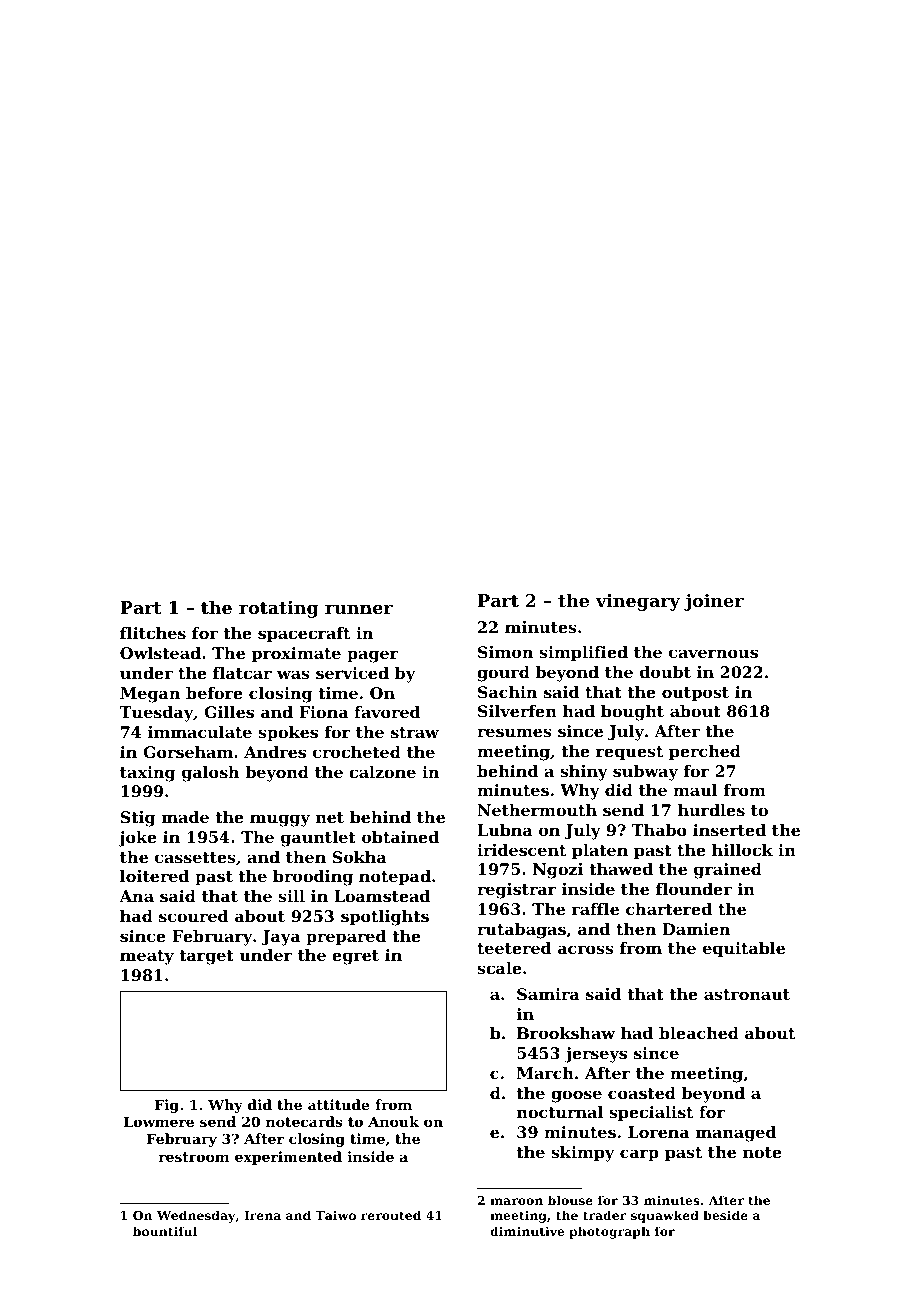 Image resolution: width=924 pixels, height=1308 pixels. What do you see at coordinates (382, 772) in the screenshot?
I see `calzone` at bounding box center [382, 772].
